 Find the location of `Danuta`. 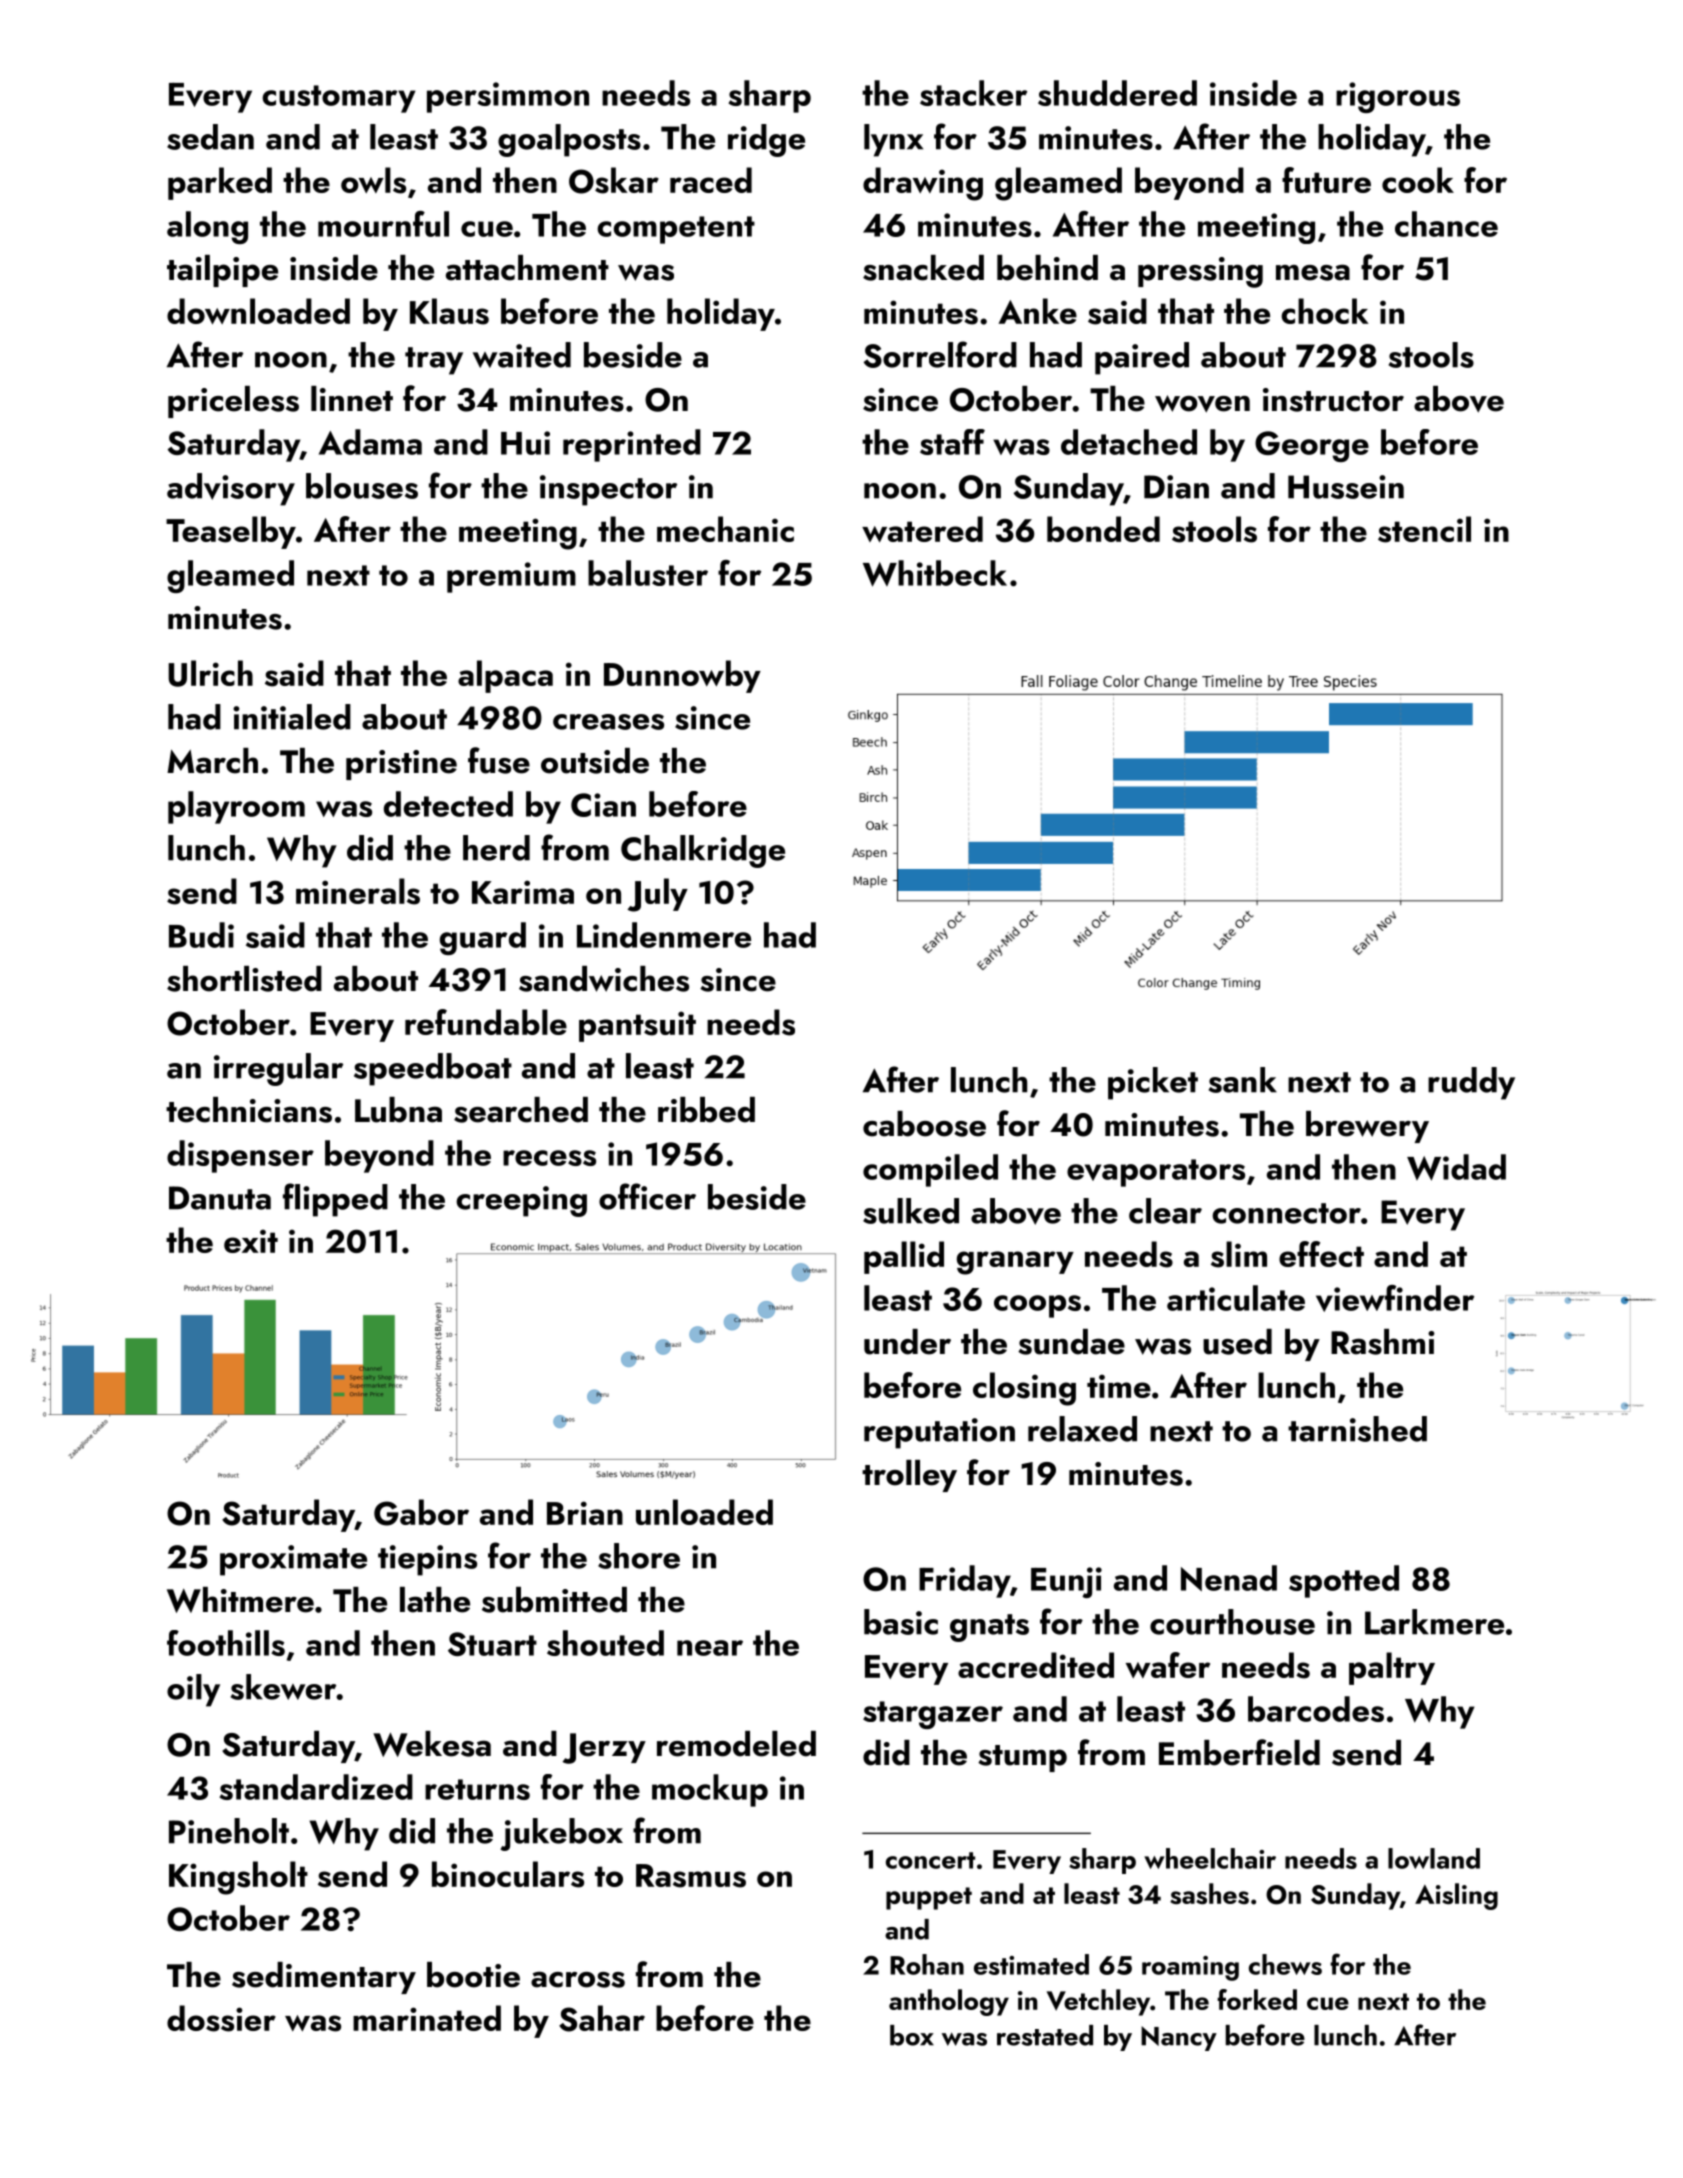

Danuta is located at coordinates (220, 1198).
